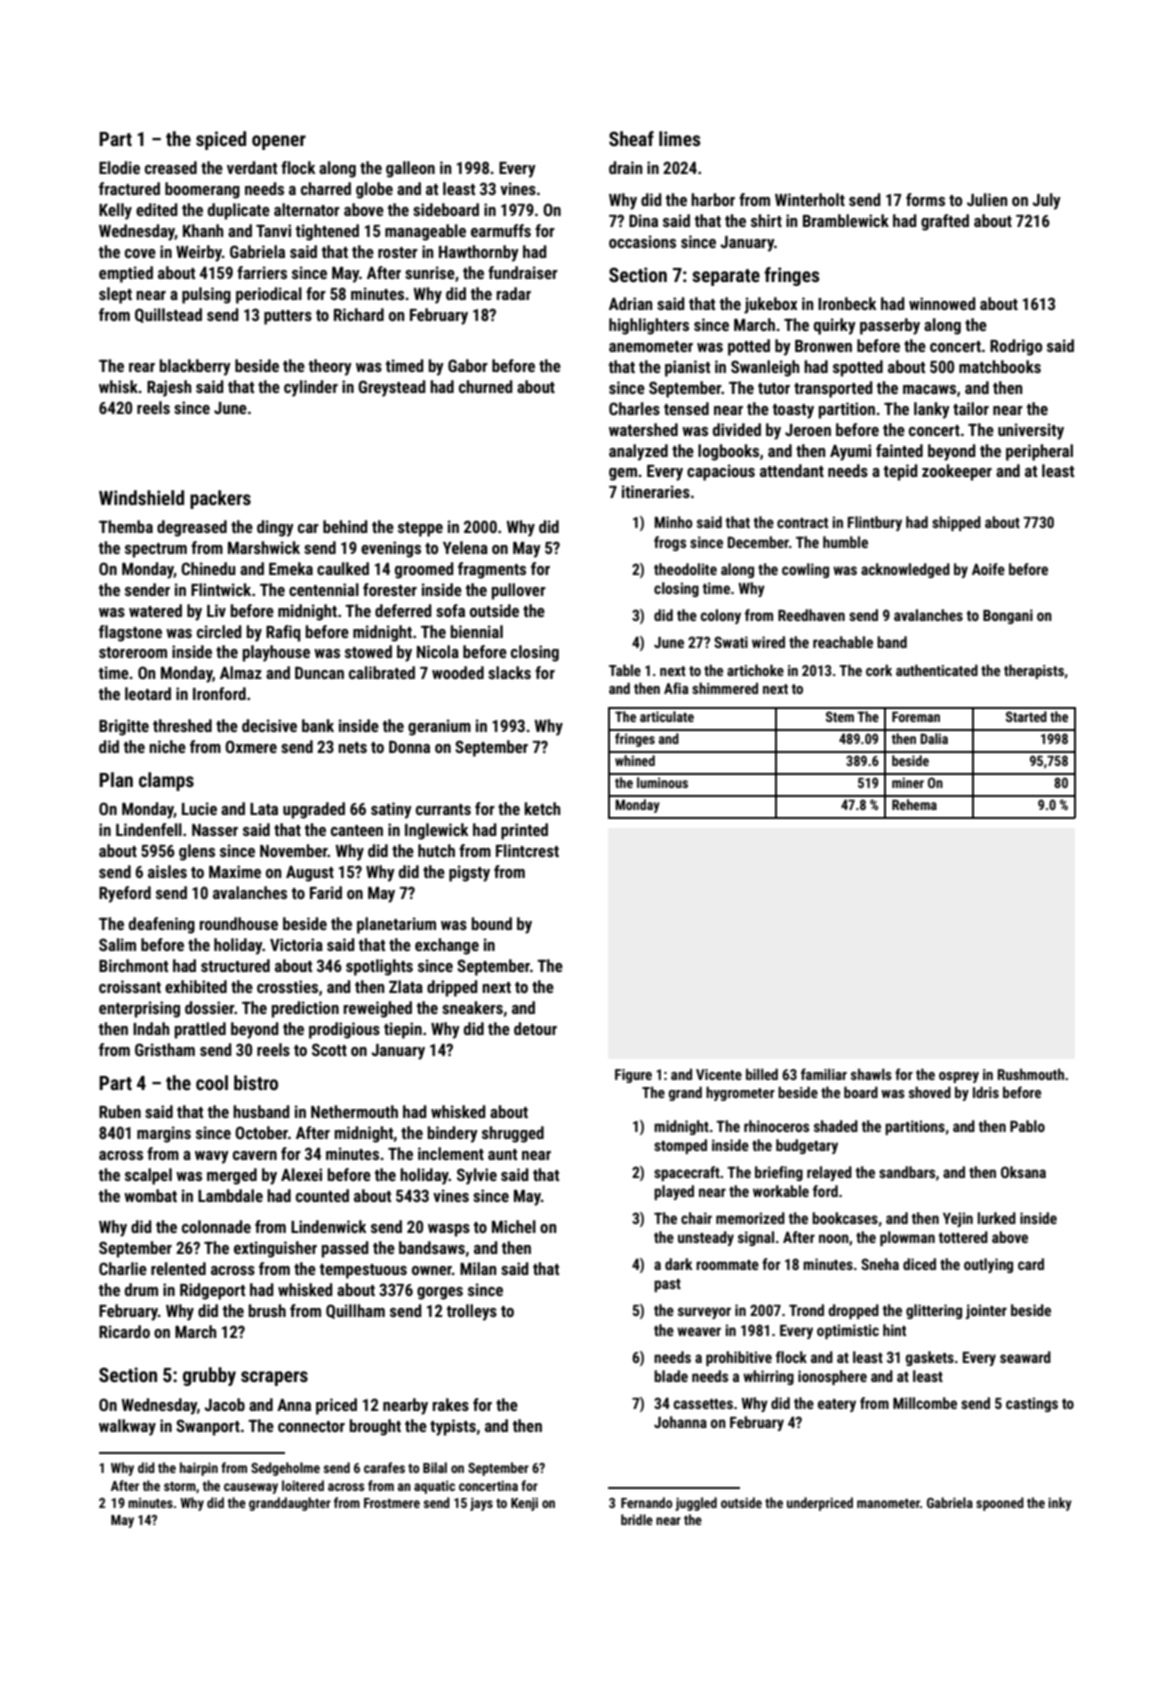  I want to click on trolleys, so click(472, 1312).
